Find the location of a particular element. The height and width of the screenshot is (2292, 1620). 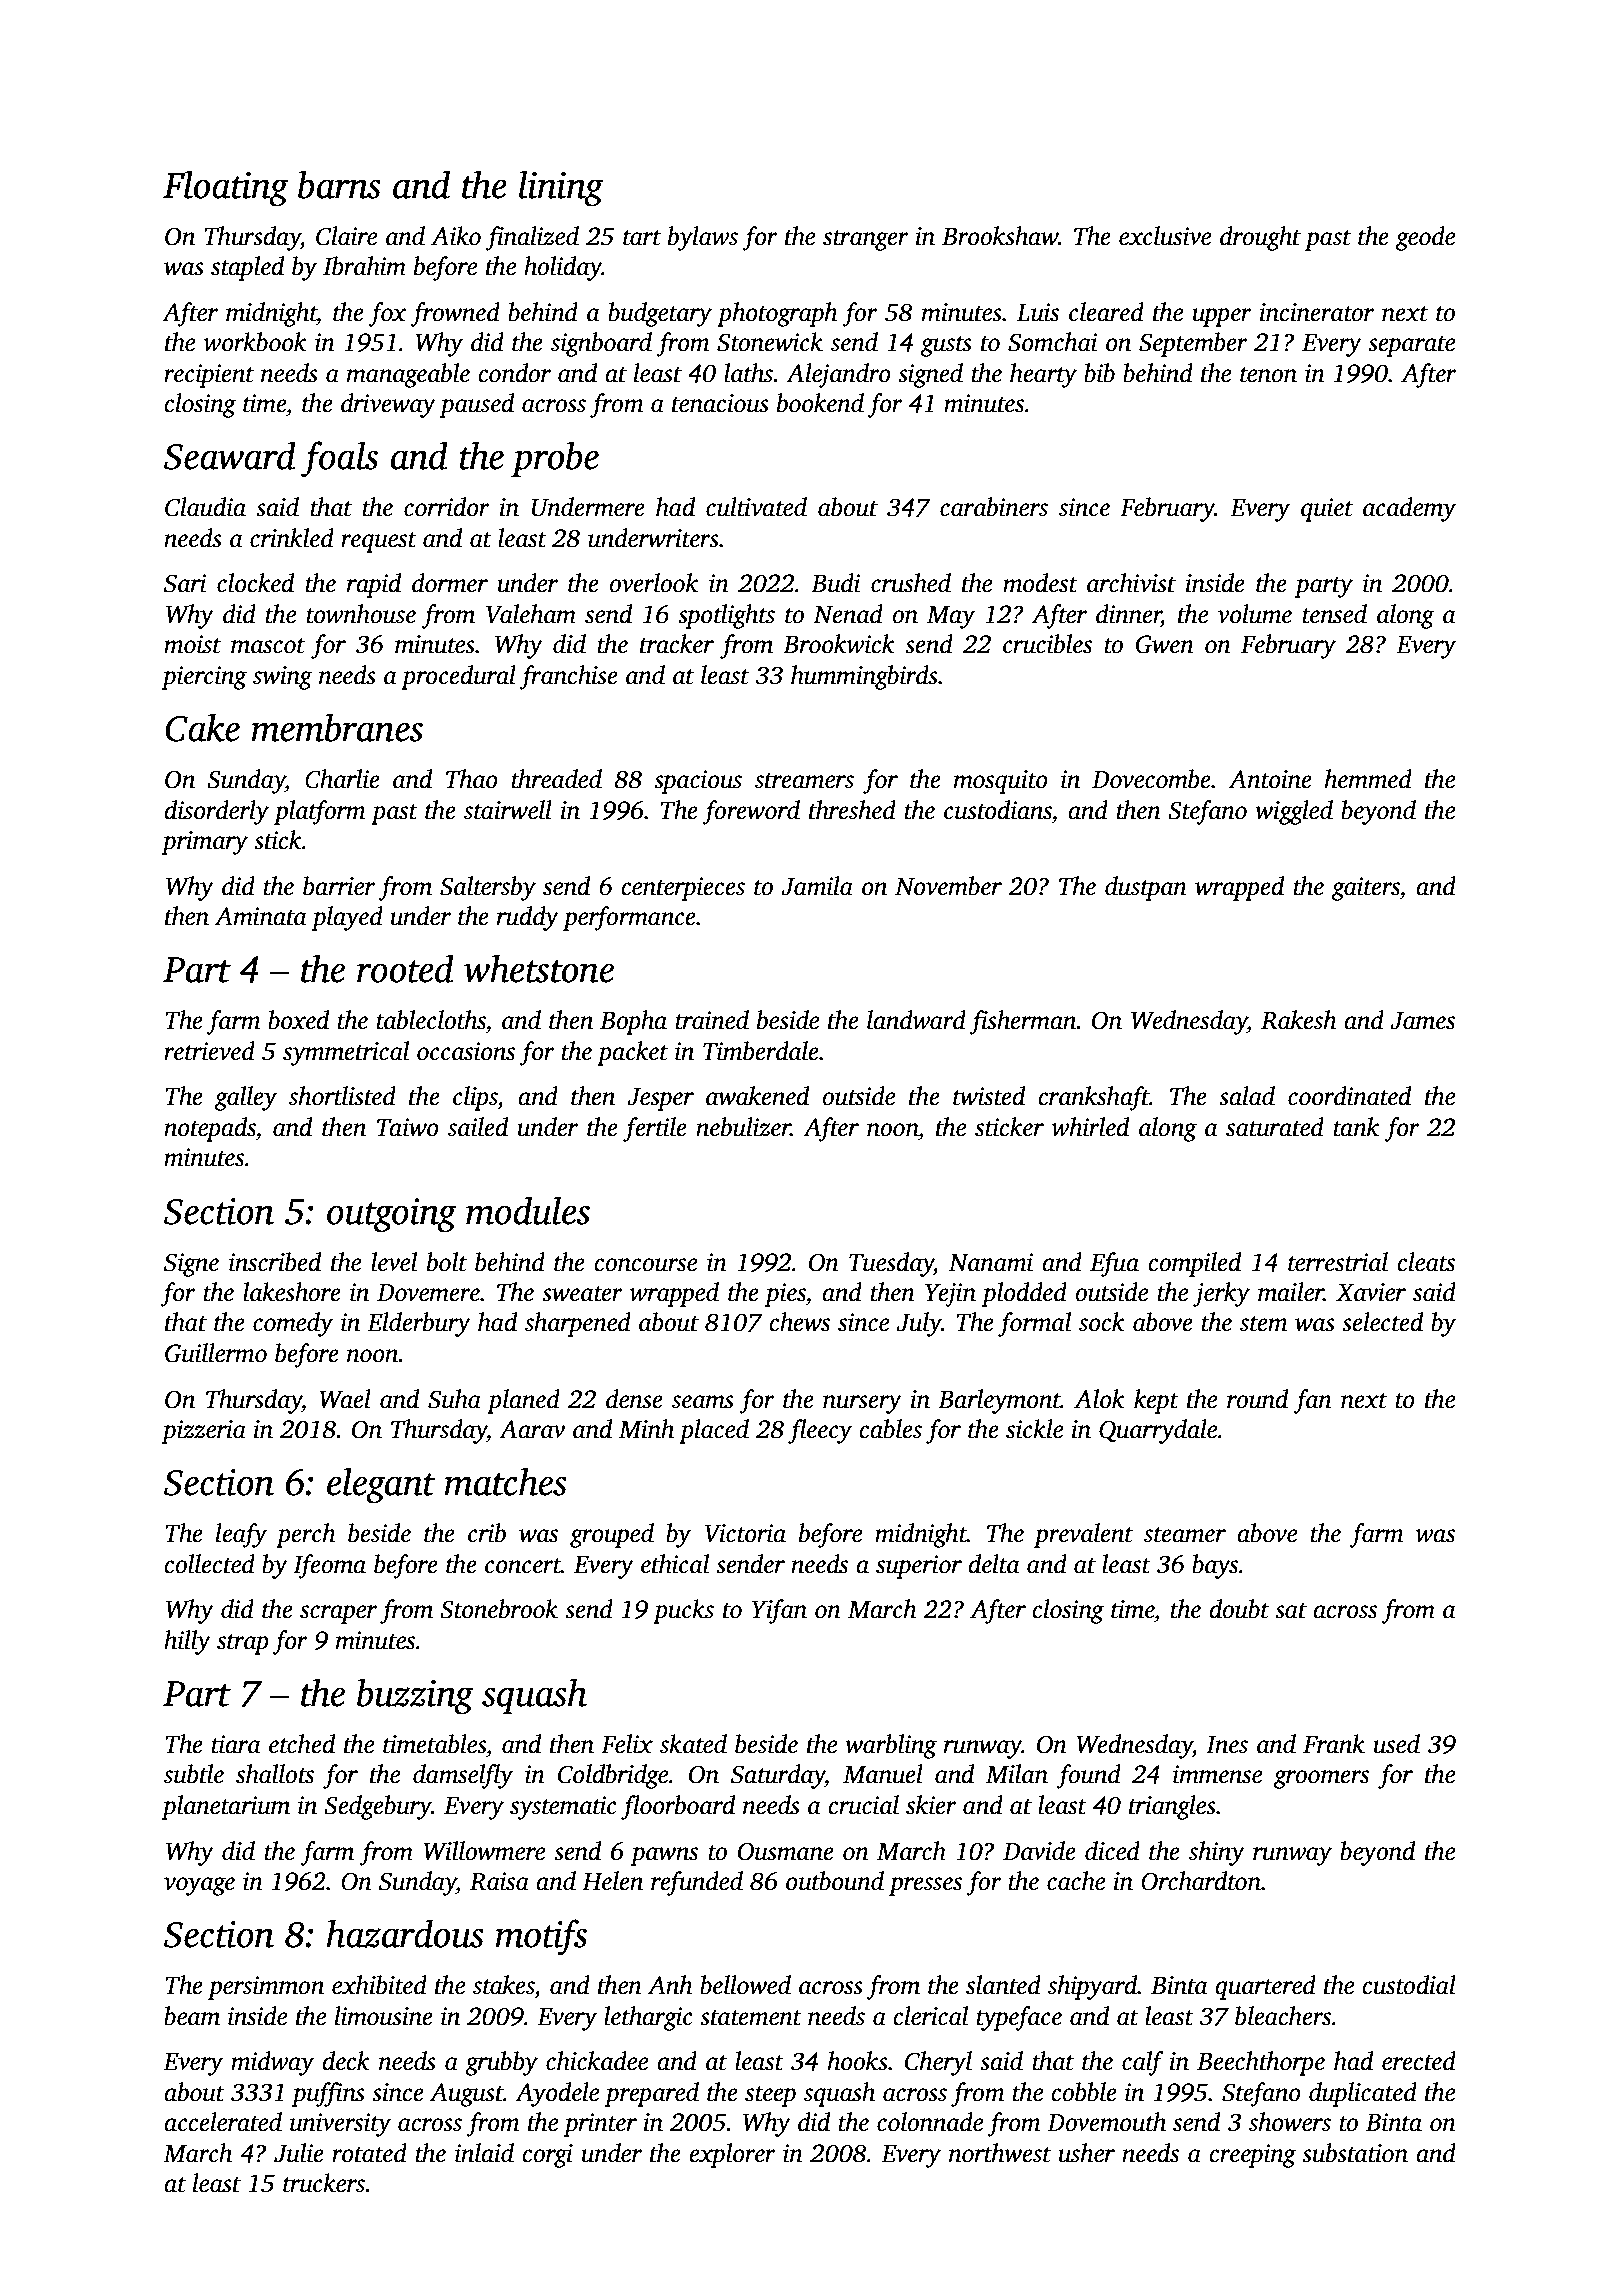

doubt is located at coordinates (1239, 1609).
